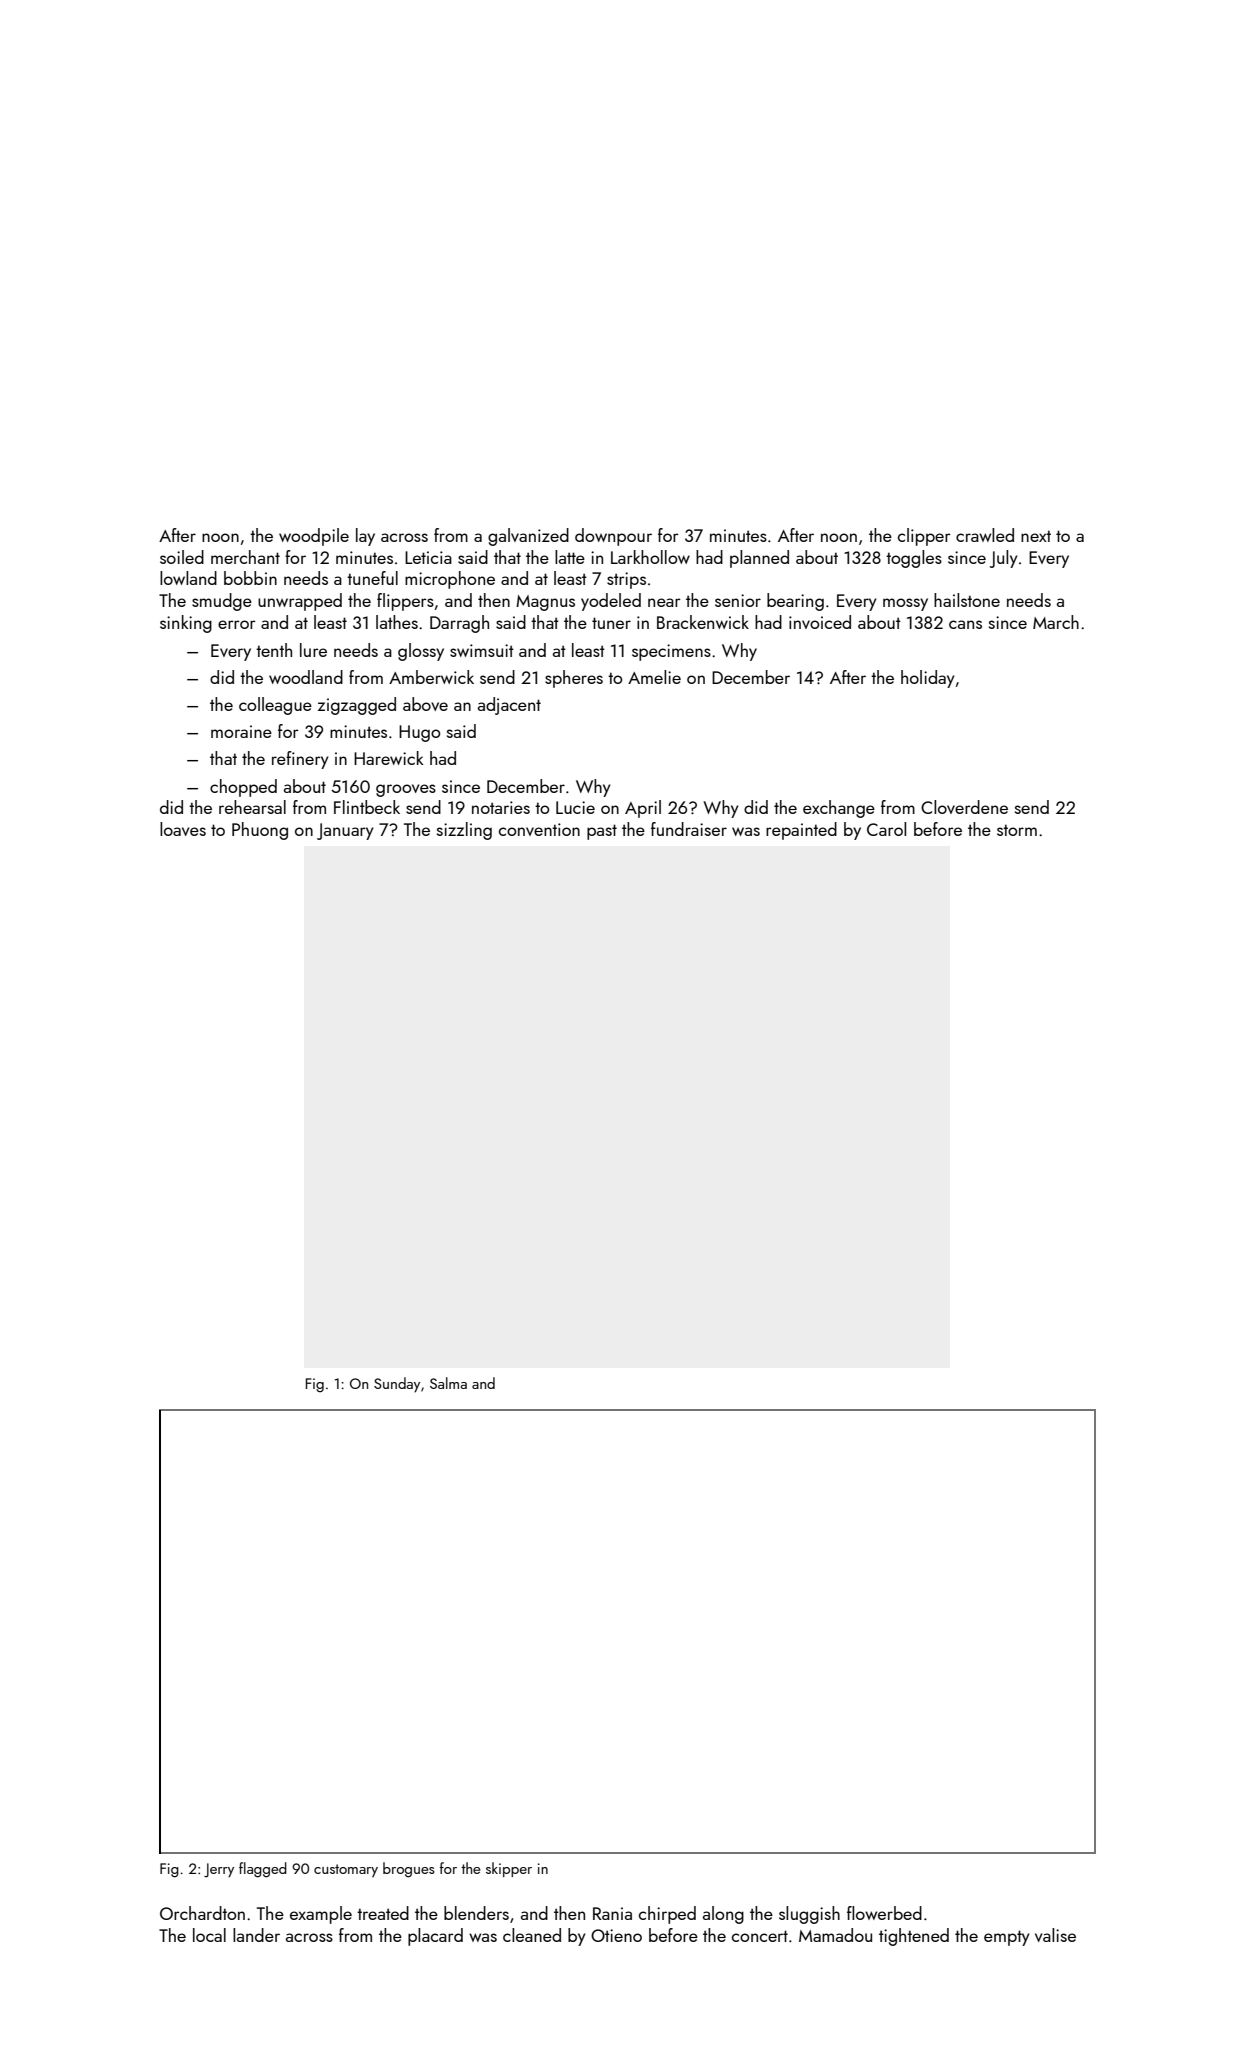  Describe the element at coordinates (245, 557) in the screenshot. I see `merchant` at that location.
